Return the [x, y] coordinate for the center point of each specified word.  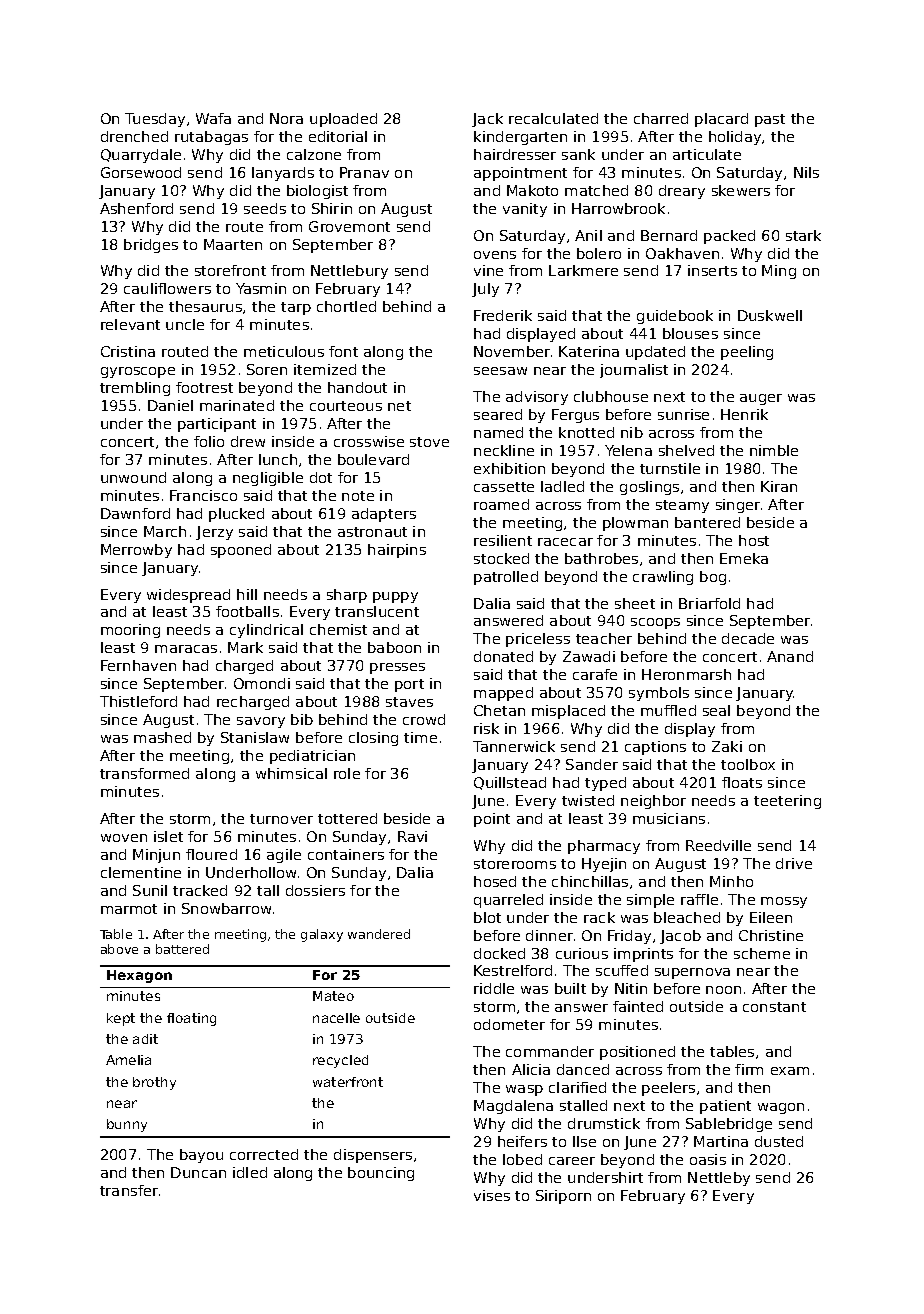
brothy [154, 1083]
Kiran [779, 486]
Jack [487, 120]
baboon [394, 647]
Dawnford [135, 513]
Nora [286, 118]
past [770, 120]
